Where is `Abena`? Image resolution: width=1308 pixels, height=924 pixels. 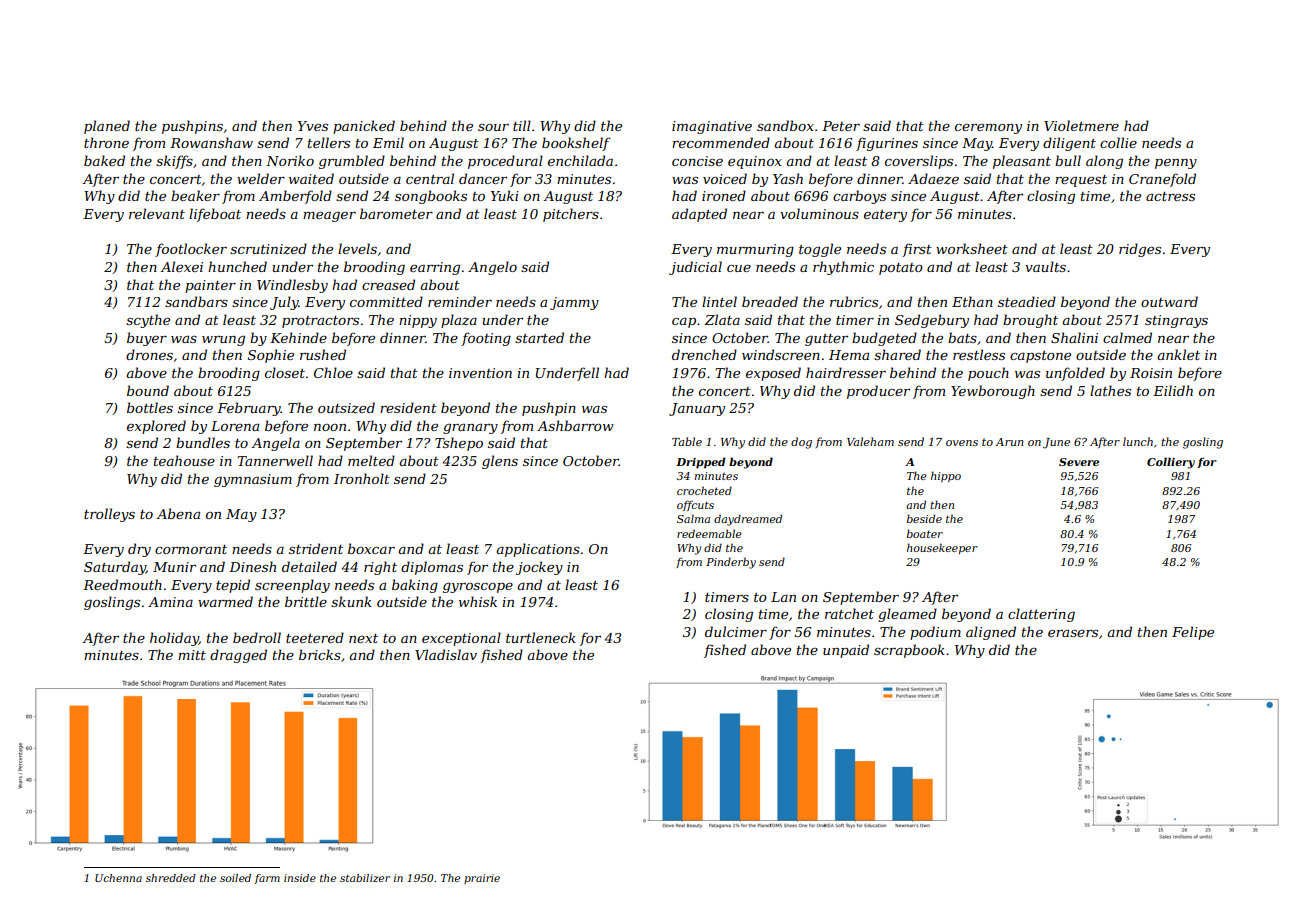 Abena is located at coordinates (178, 513).
